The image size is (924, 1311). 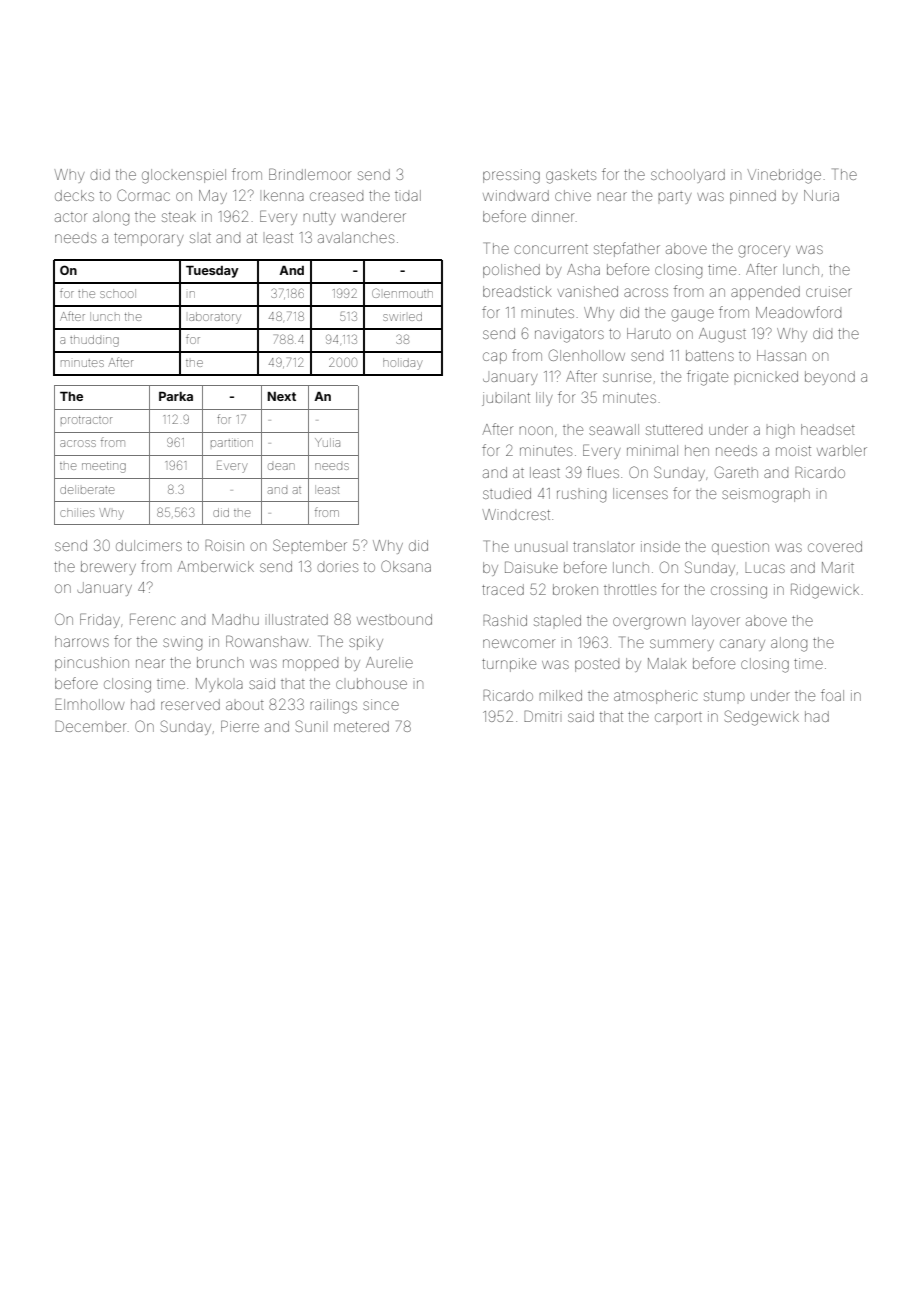 I want to click on Meadowford, so click(x=798, y=312).
